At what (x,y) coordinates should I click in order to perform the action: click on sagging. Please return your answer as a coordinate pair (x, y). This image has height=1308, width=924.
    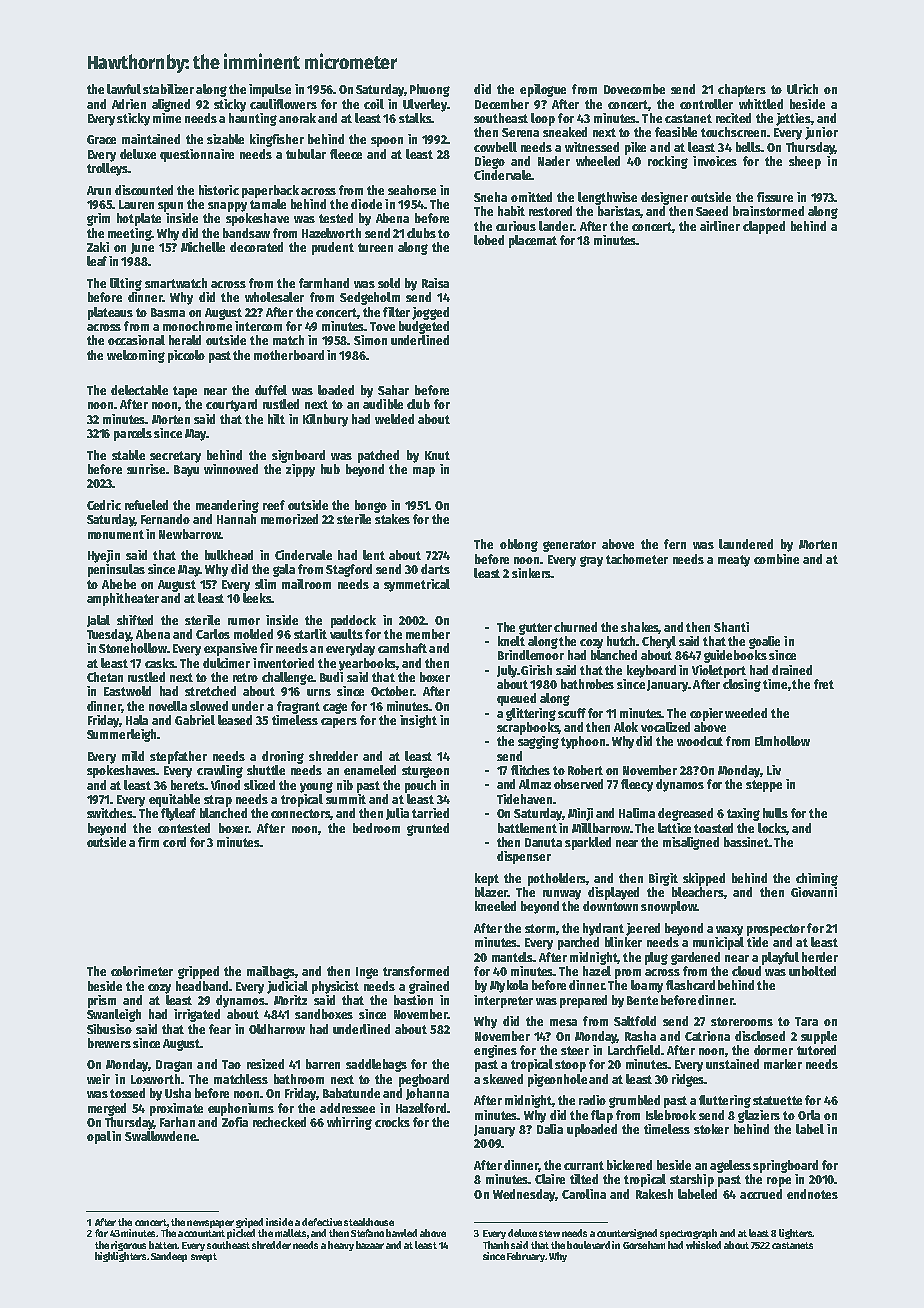
    Looking at the image, I should click on (538, 742).
